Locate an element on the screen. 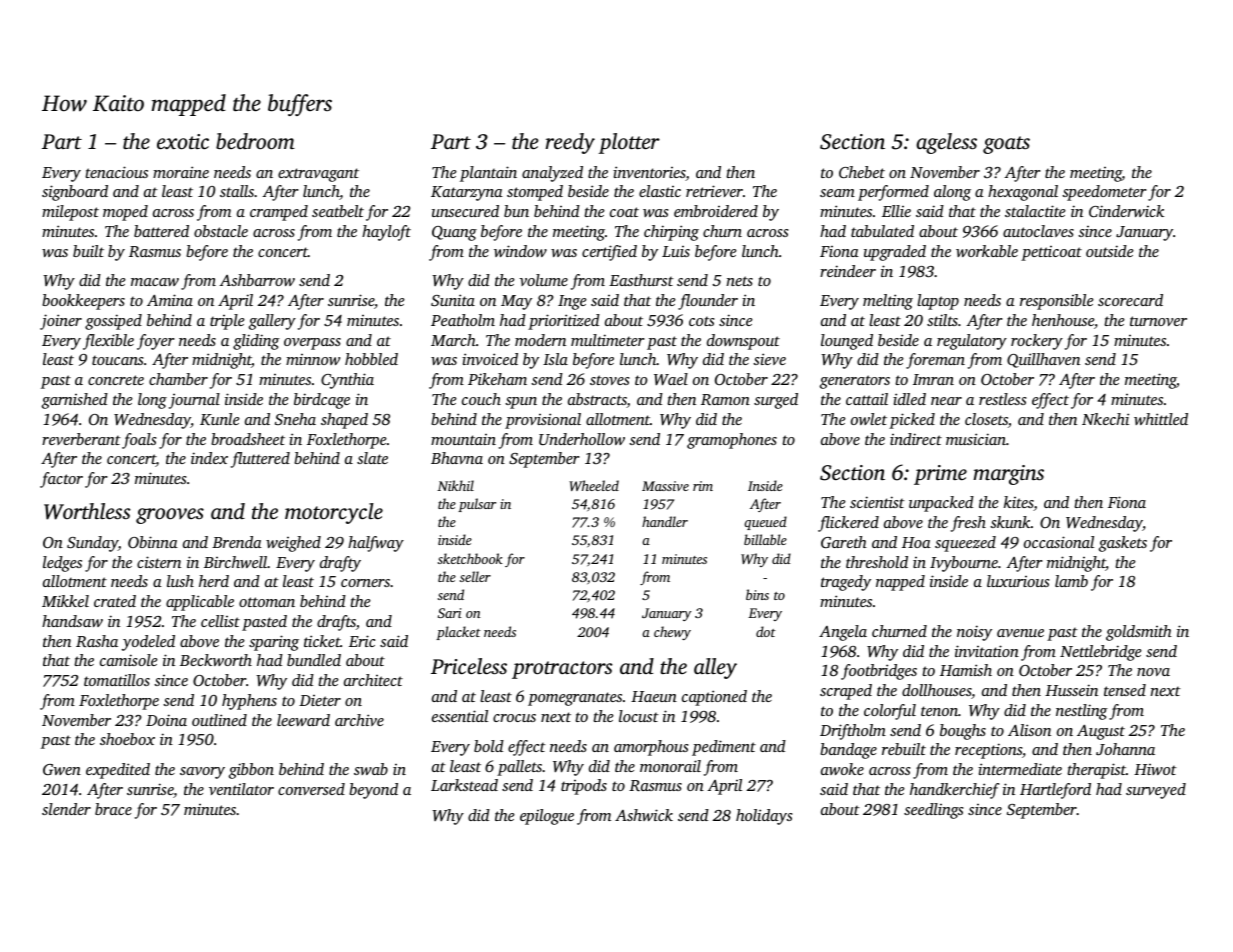 The height and width of the screenshot is (952, 1233). hexagonal is located at coordinates (1023, 193).
